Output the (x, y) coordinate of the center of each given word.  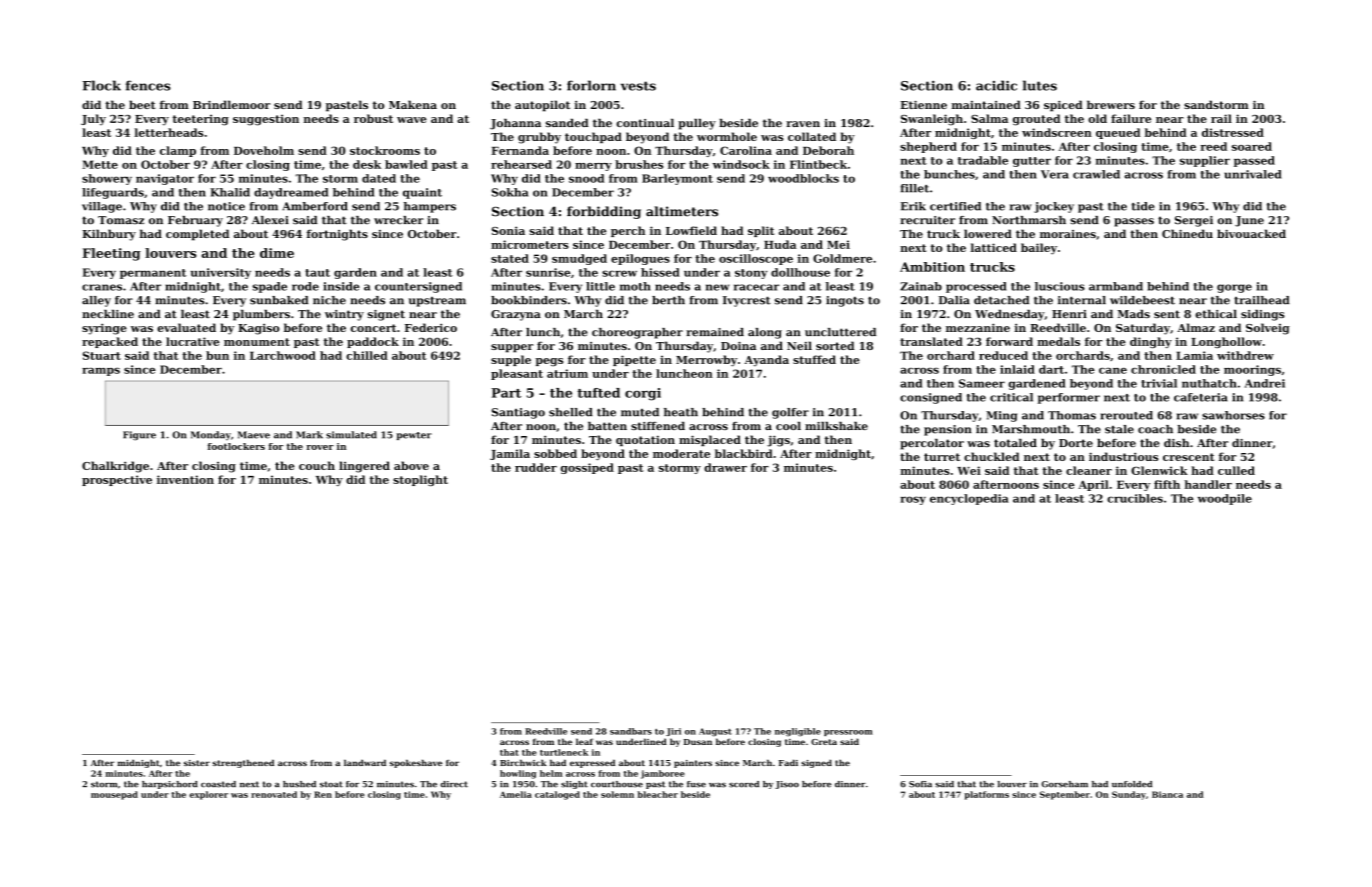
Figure (139, 436)
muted (640, 412)
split (761, 231)
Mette (100, 164)
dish (1176, 443)
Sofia (920, 784)
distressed (1233, 132)
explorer (208, 795)
